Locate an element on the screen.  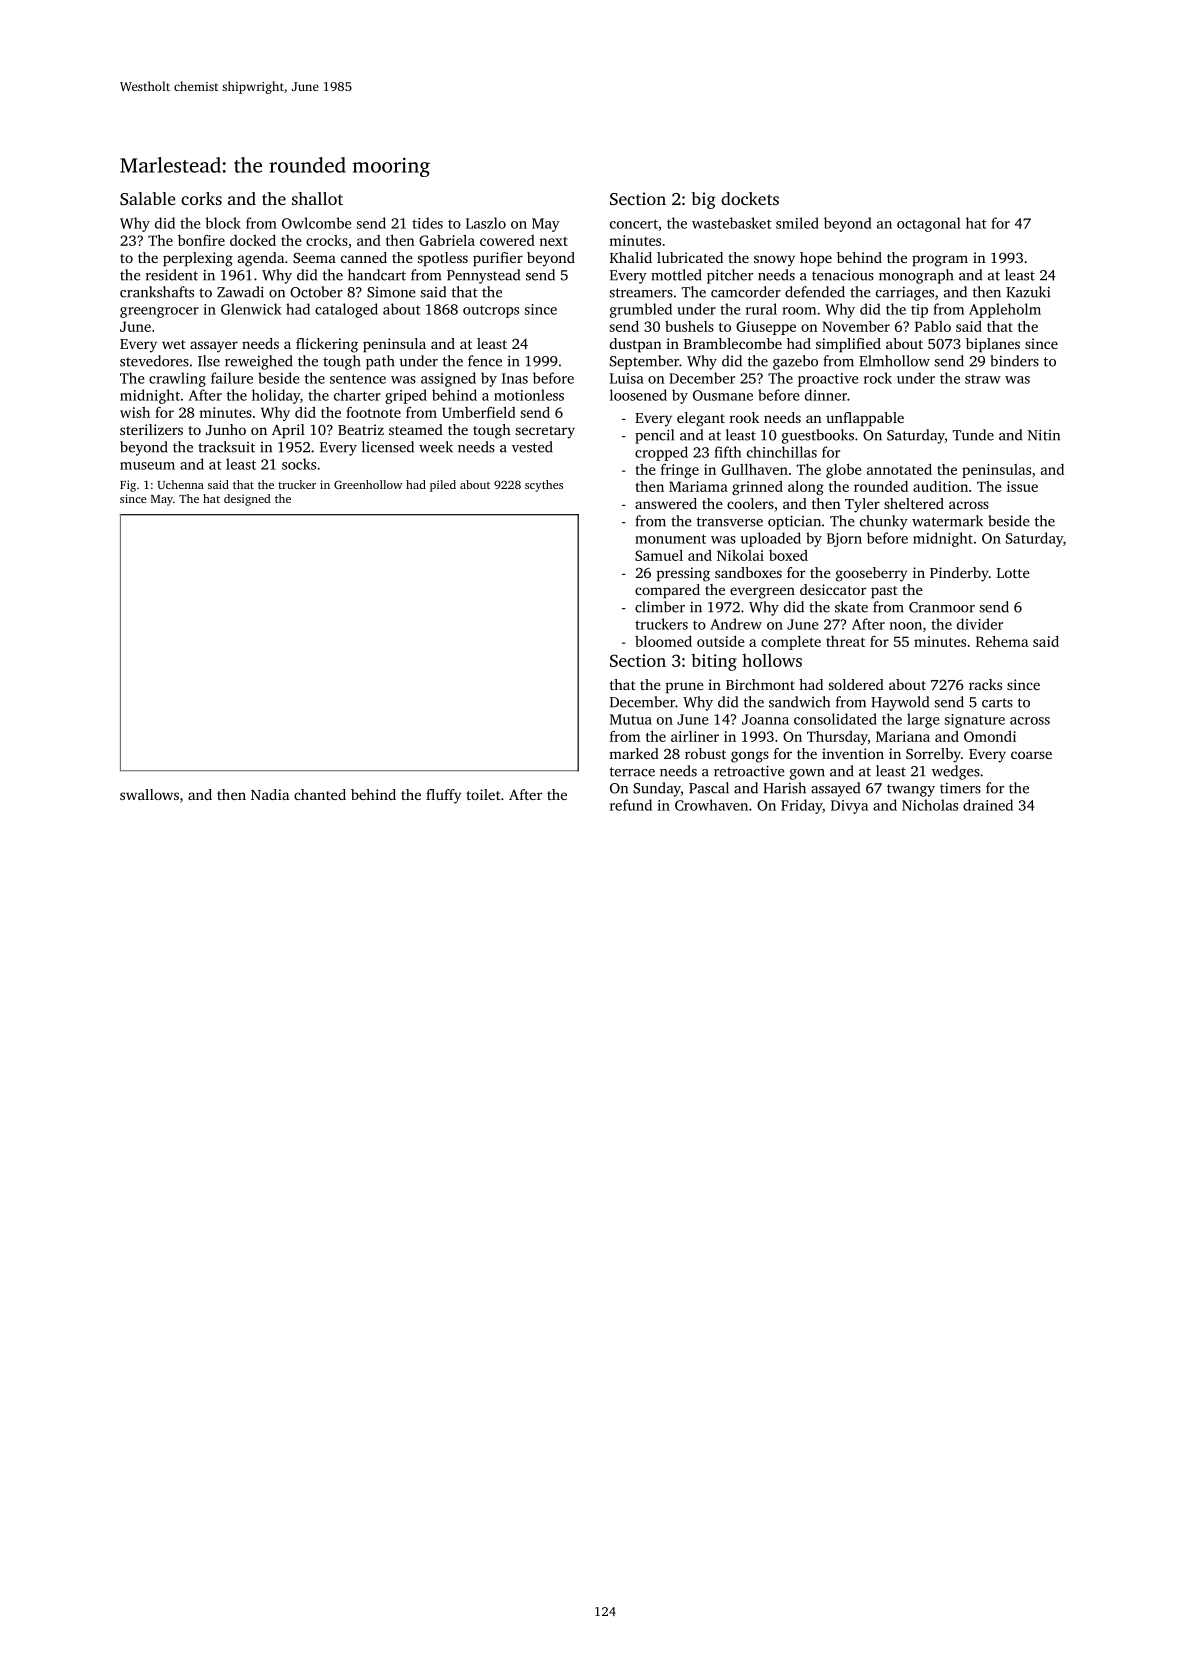
Salable is located at coordinates (148, 199).
